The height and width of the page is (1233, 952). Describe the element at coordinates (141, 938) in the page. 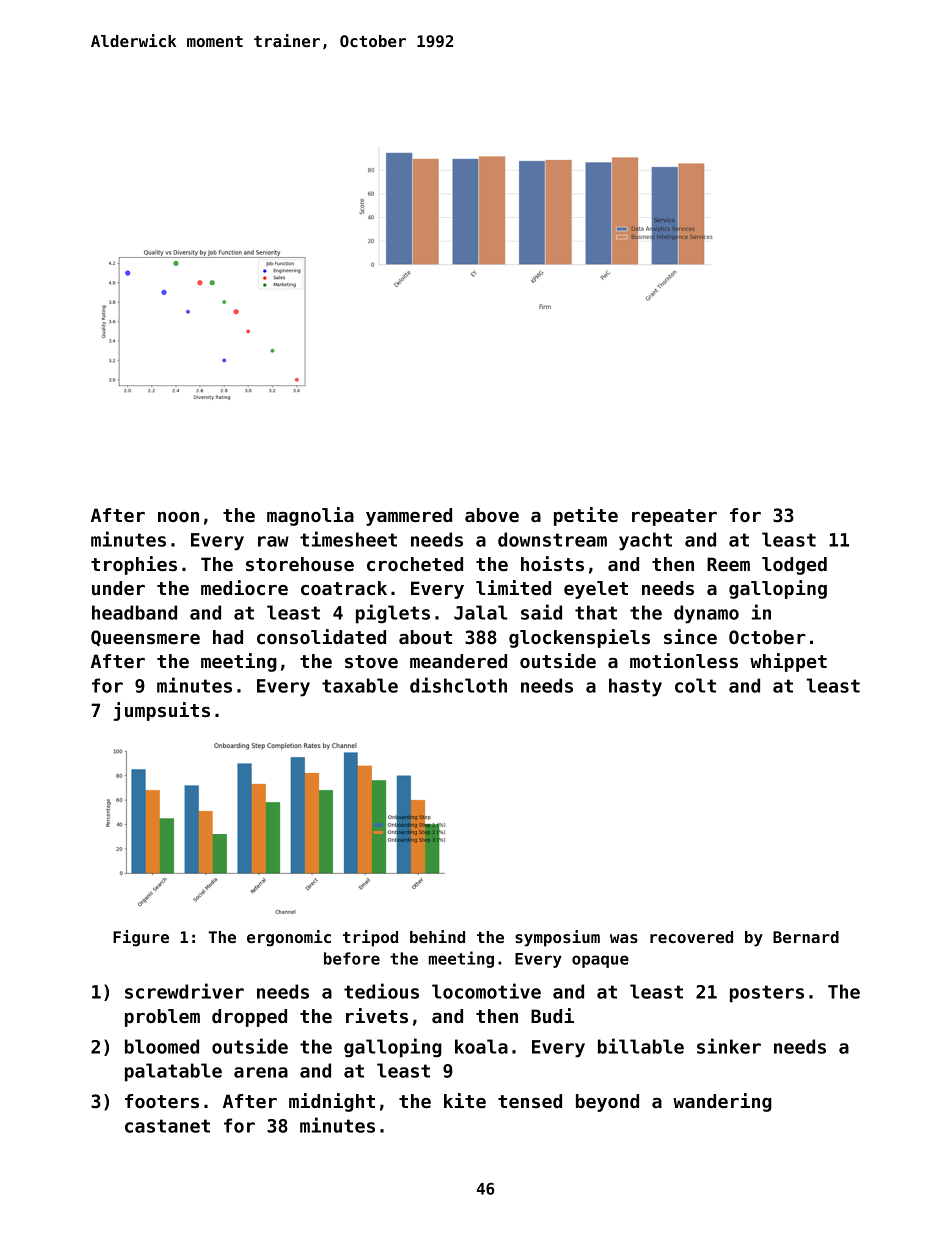

I see `Figure` at that location.
